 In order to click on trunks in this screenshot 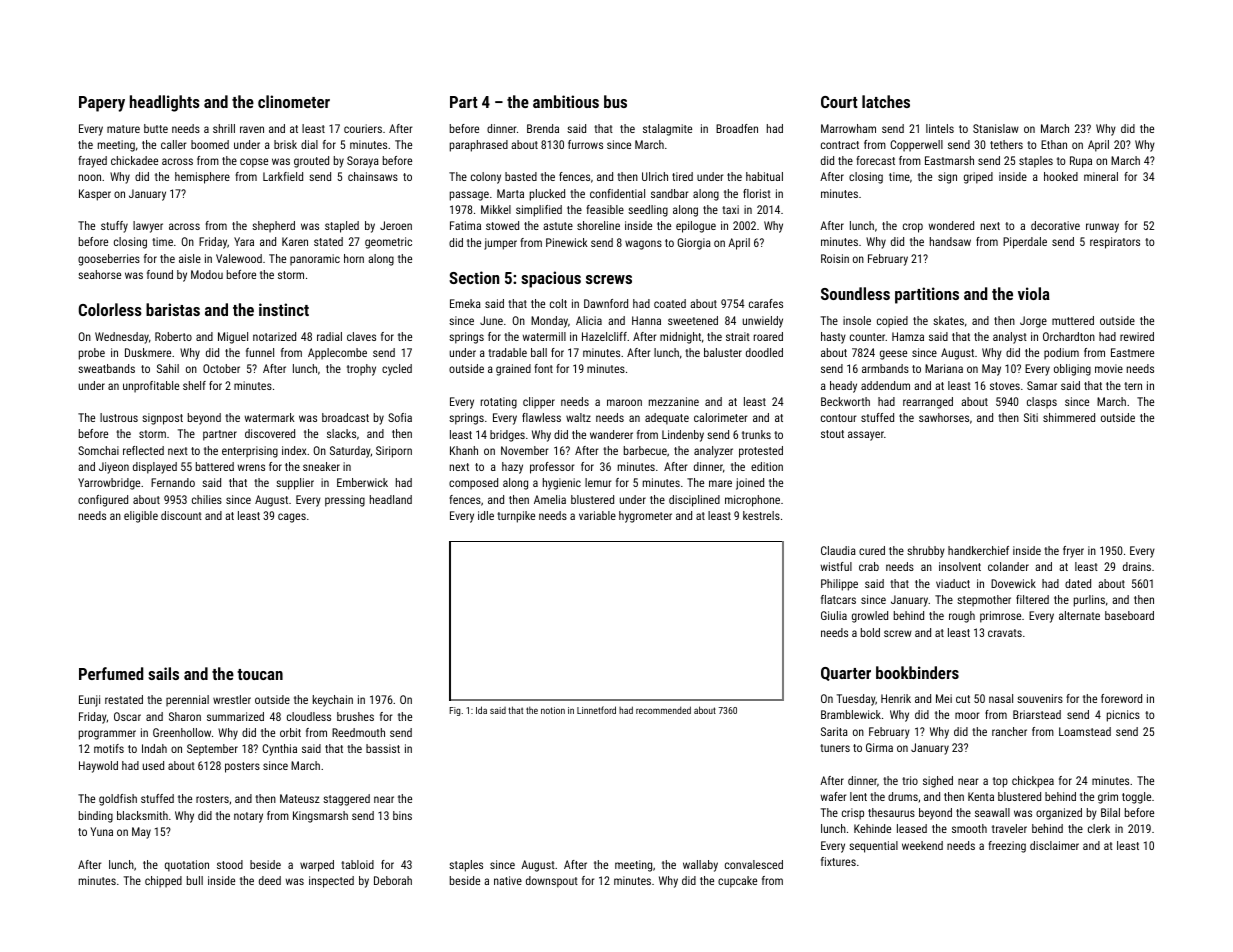, I will do `click(756, 434)`.
